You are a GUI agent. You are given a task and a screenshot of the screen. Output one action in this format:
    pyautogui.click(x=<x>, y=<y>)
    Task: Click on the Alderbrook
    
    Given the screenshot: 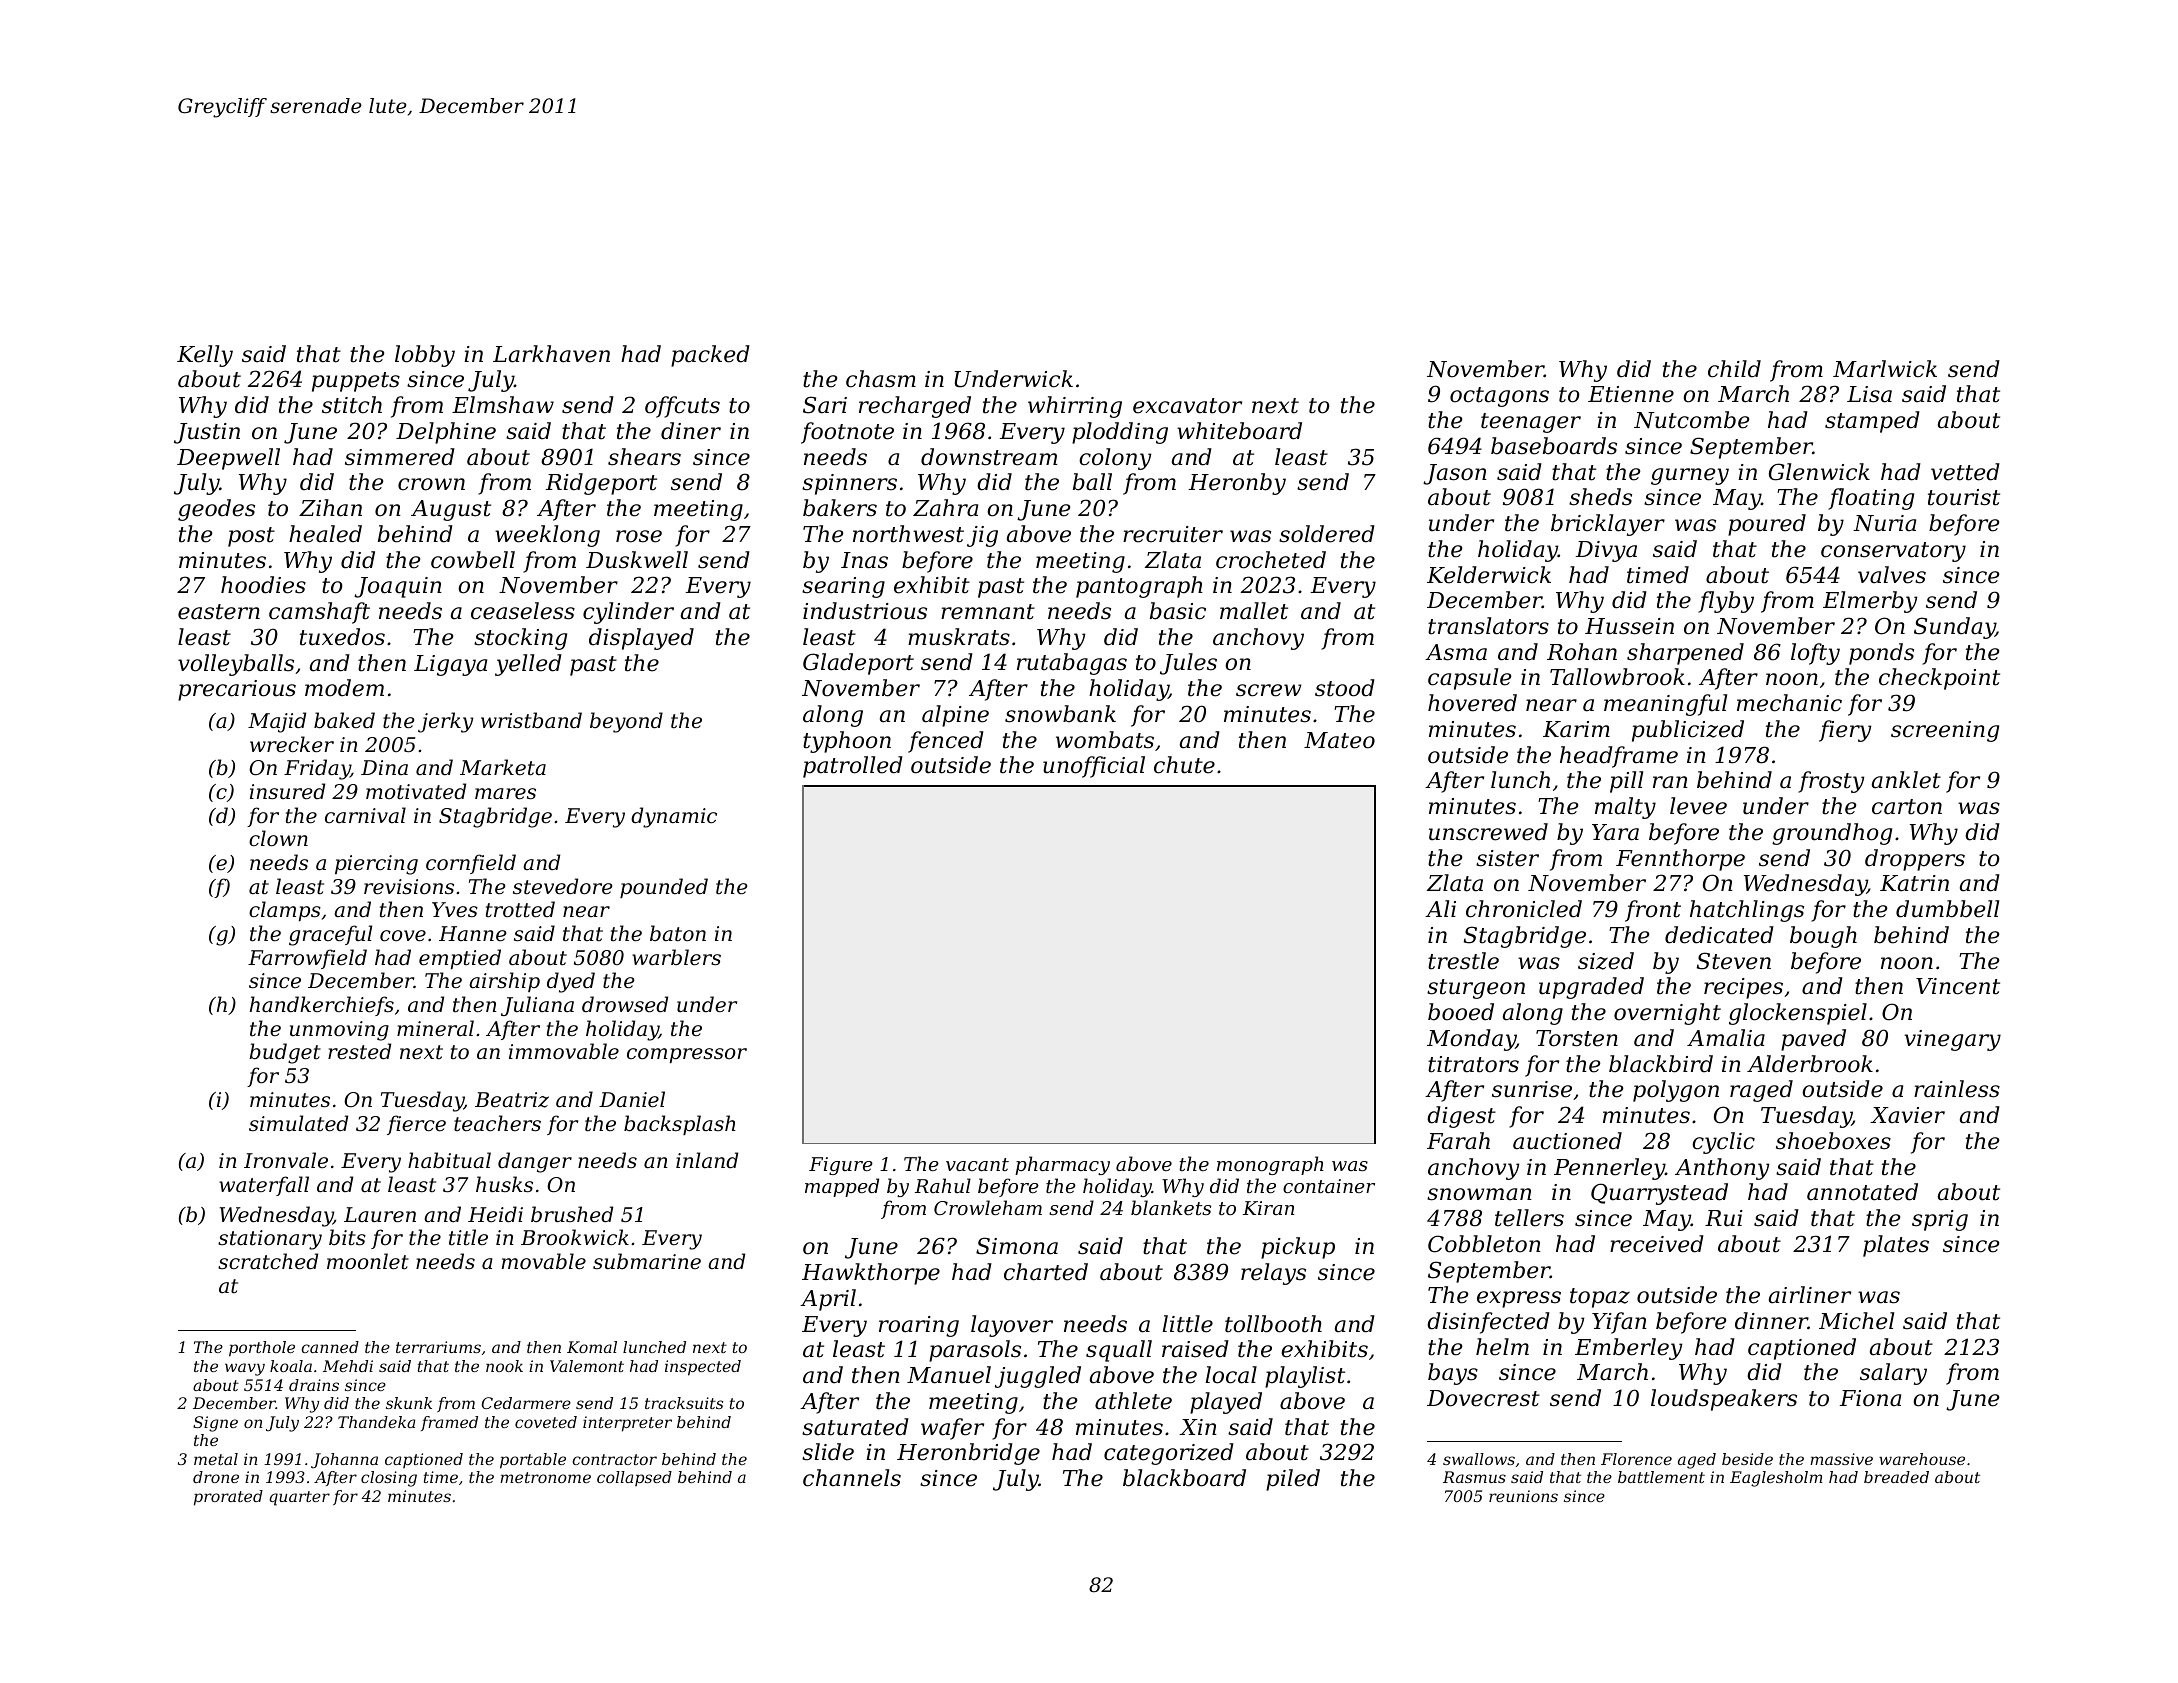 What is the action you would take?
    pyautogui.click(x=1810, y=1064)
